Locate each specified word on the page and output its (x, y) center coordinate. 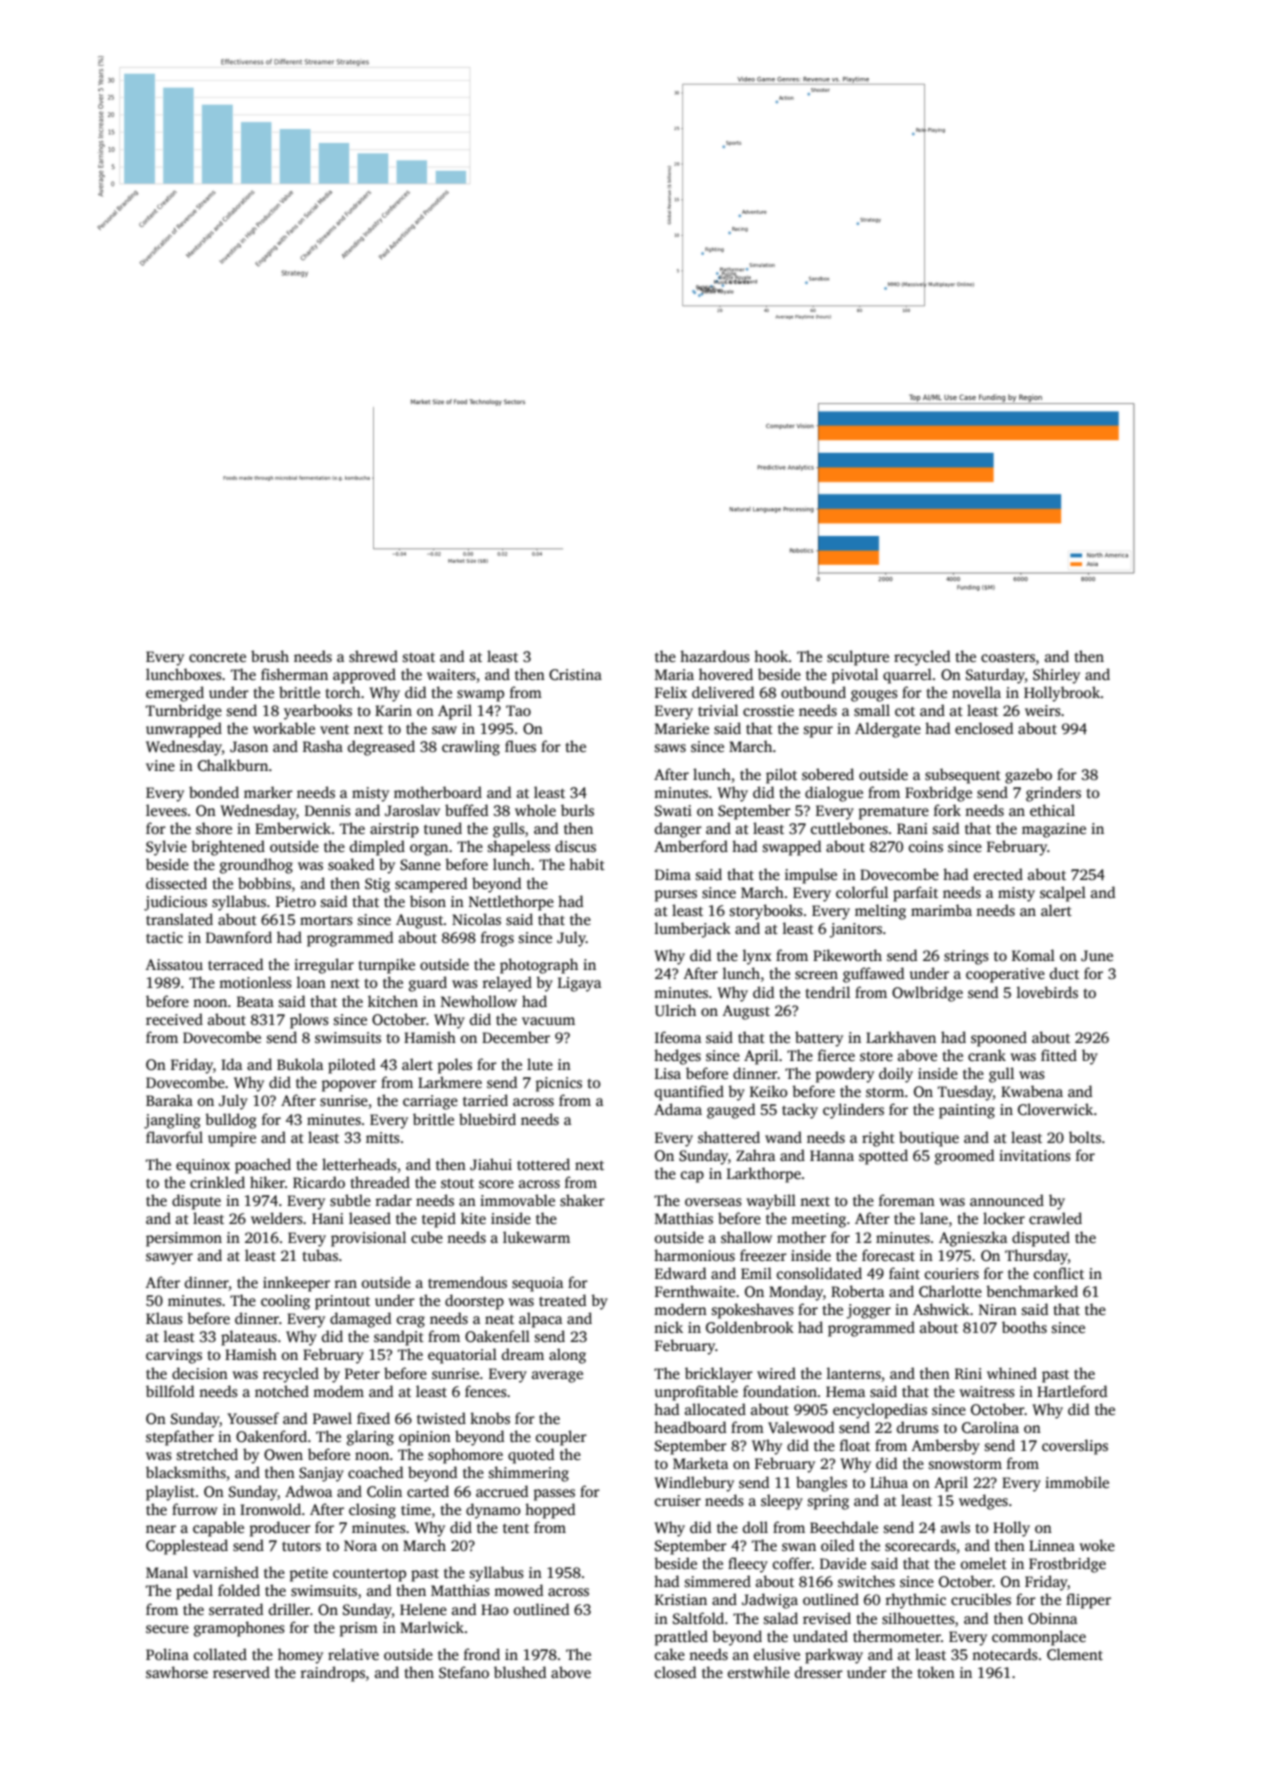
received (174, 1019)
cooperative (1005, 975)
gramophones (239, 1629)
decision (200, 1373)
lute (540, 1064)
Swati (673, 810)
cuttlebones (849, 828)
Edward (680, 1273)
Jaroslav (412, 810)
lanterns (854, 1373)
